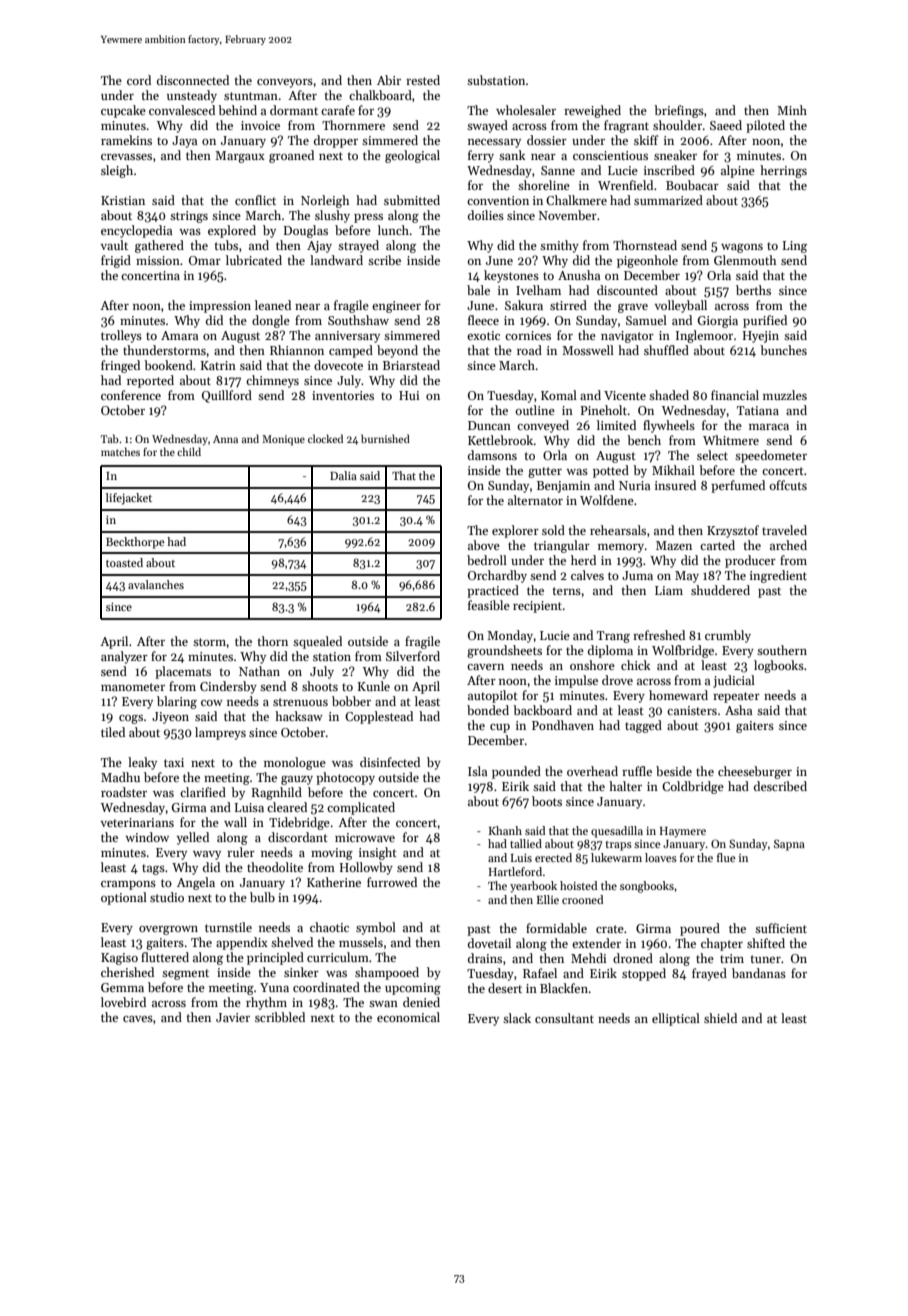 The image size is (908, 1316). Describe the element at coordinates (627, 290) in the image. I see `discounted` at that location.
